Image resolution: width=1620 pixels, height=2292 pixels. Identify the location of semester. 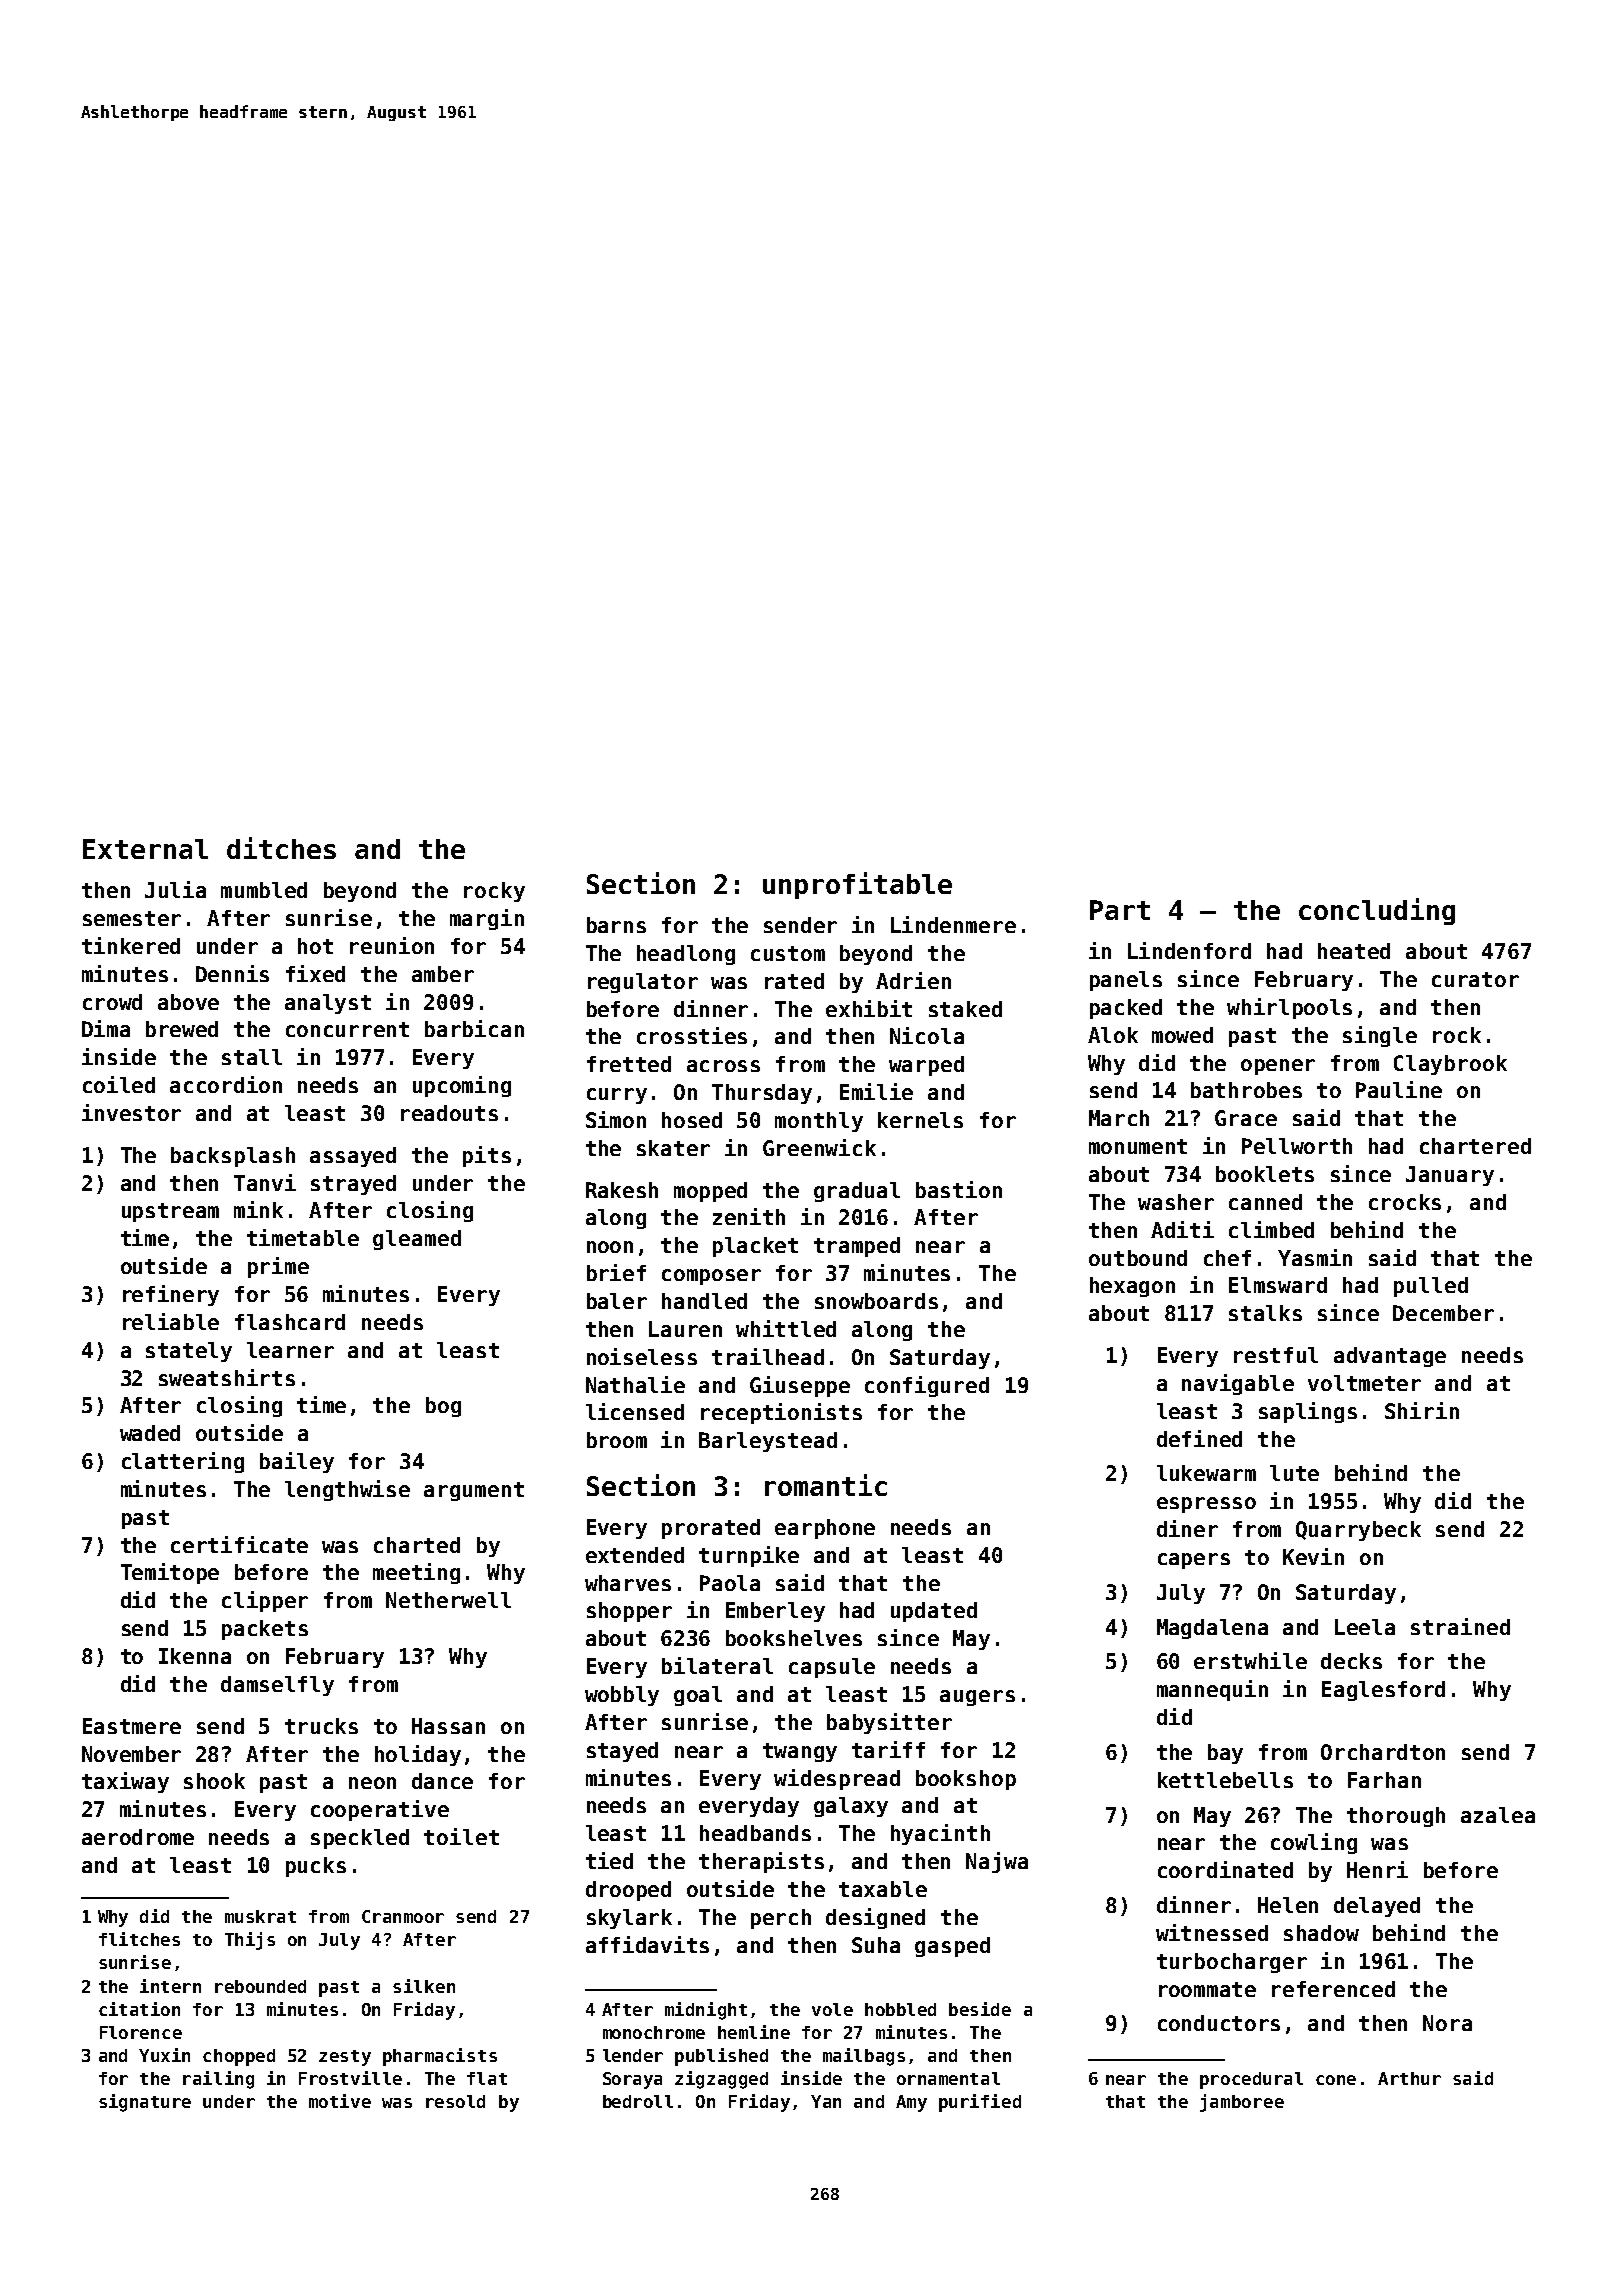
(132, 918).
